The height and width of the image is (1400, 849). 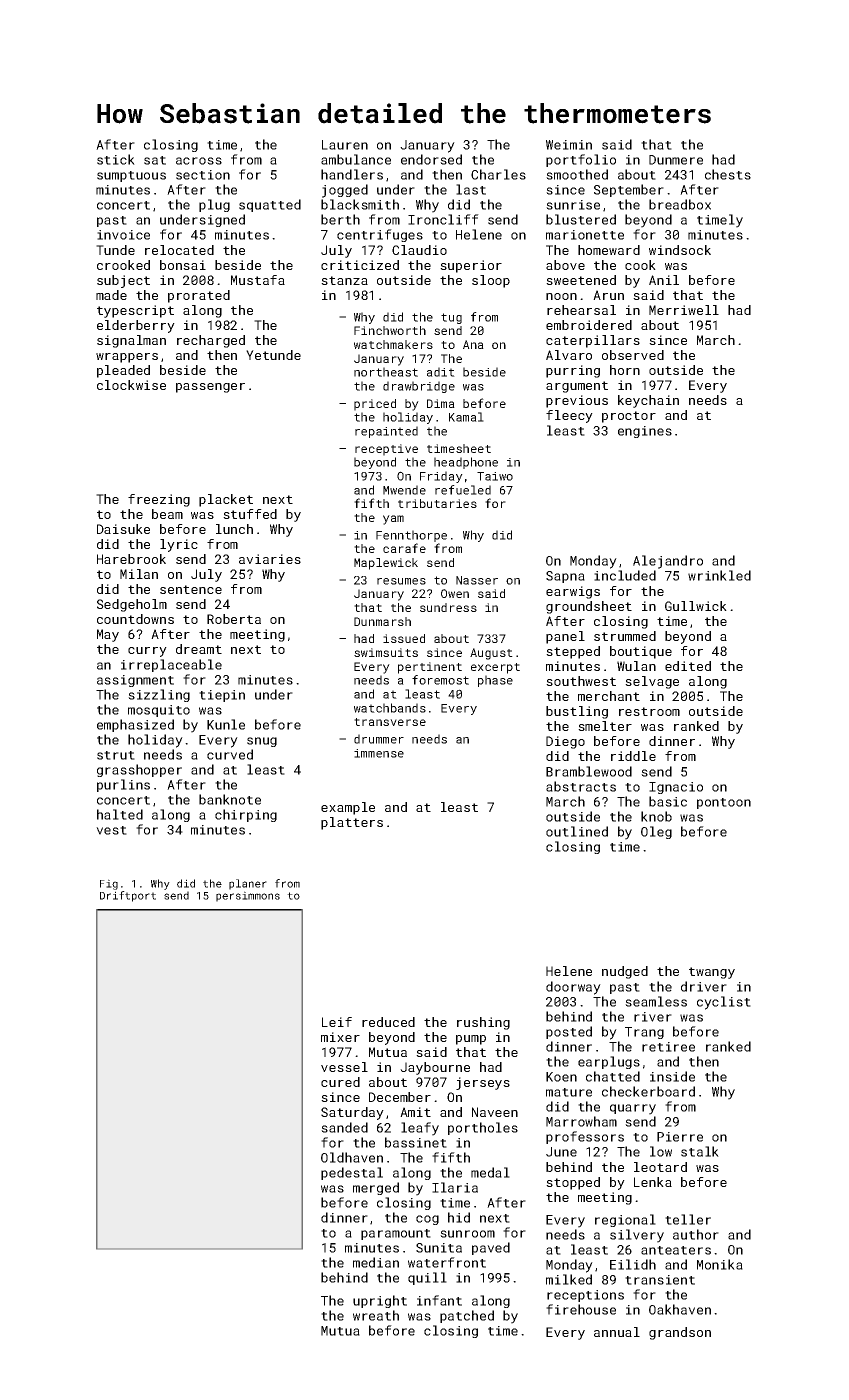 I want to click on Arun, so click(x=608, y=295).
